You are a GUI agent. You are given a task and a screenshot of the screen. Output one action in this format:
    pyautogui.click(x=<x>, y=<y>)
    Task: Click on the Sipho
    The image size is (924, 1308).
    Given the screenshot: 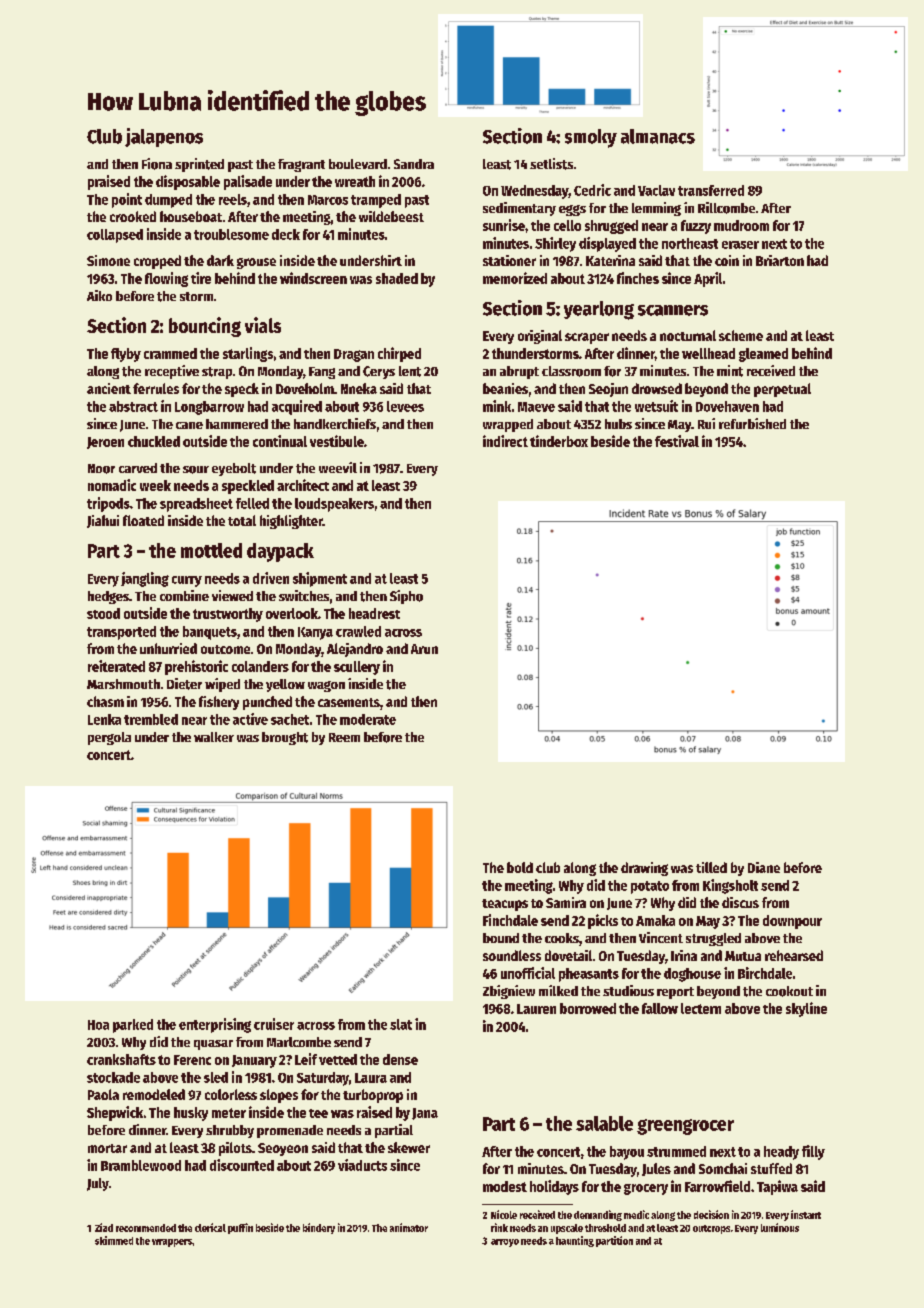 What is the action you would take?
    pyautogui.click(x=406, y=597)
